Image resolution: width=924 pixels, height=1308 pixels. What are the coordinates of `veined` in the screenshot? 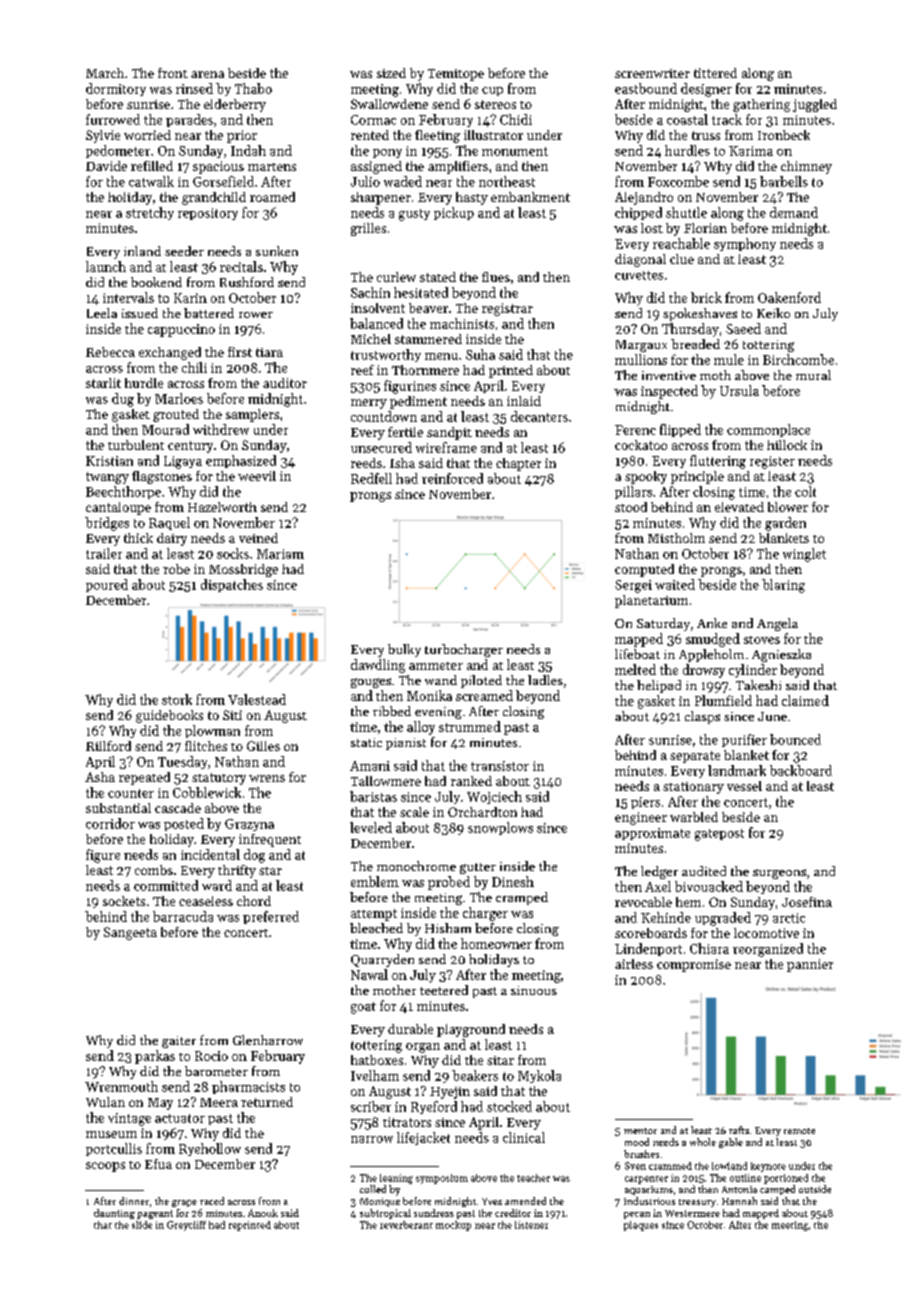 It's located at (258, 538).
